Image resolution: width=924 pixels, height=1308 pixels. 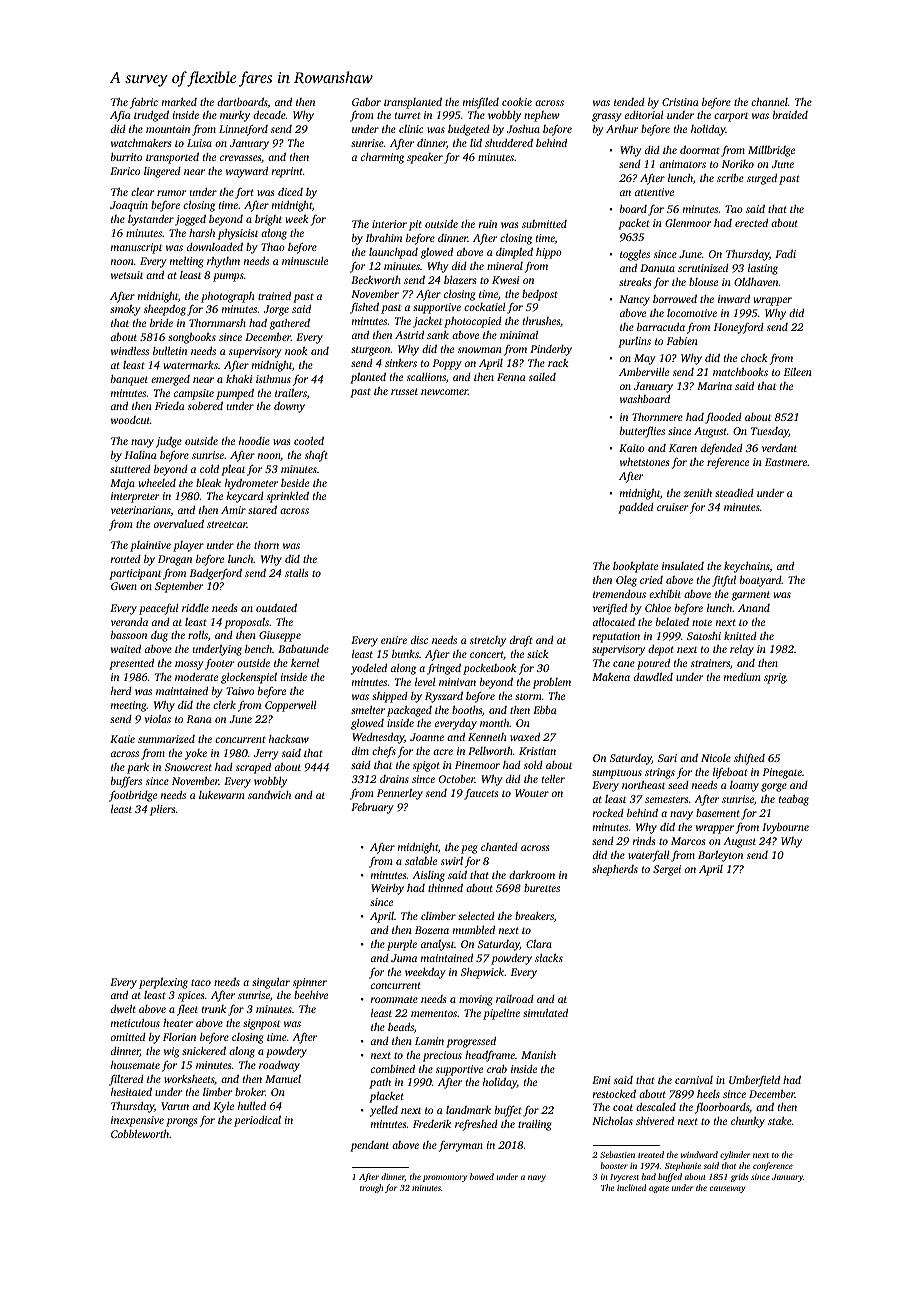 What do you see at coordinates (444, 392) in the screenshot?
I see `newcomer` at bounding box center [444, 392].
